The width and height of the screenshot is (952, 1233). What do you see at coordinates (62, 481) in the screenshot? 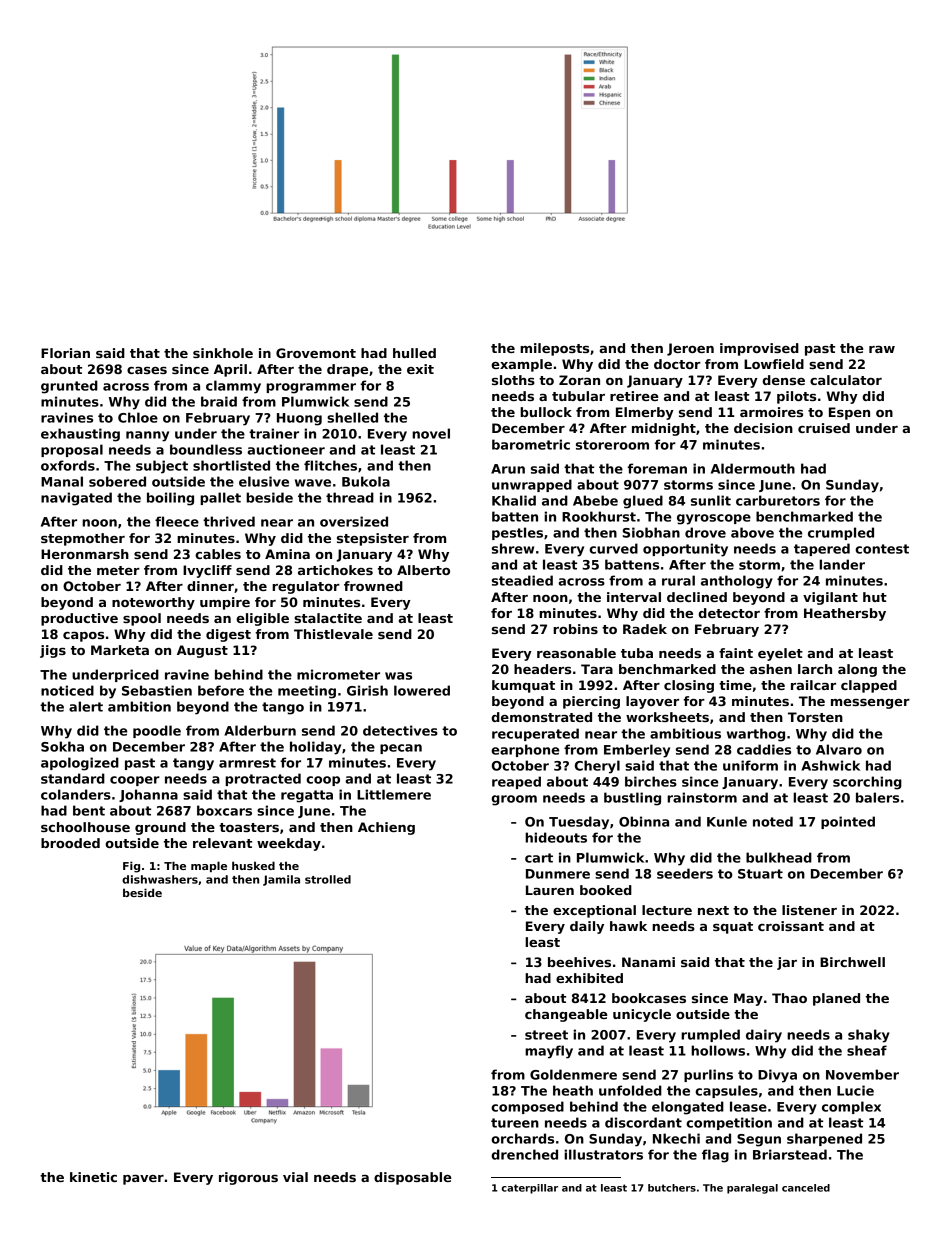
I see `Manal` at bounding box center [62, 481].
